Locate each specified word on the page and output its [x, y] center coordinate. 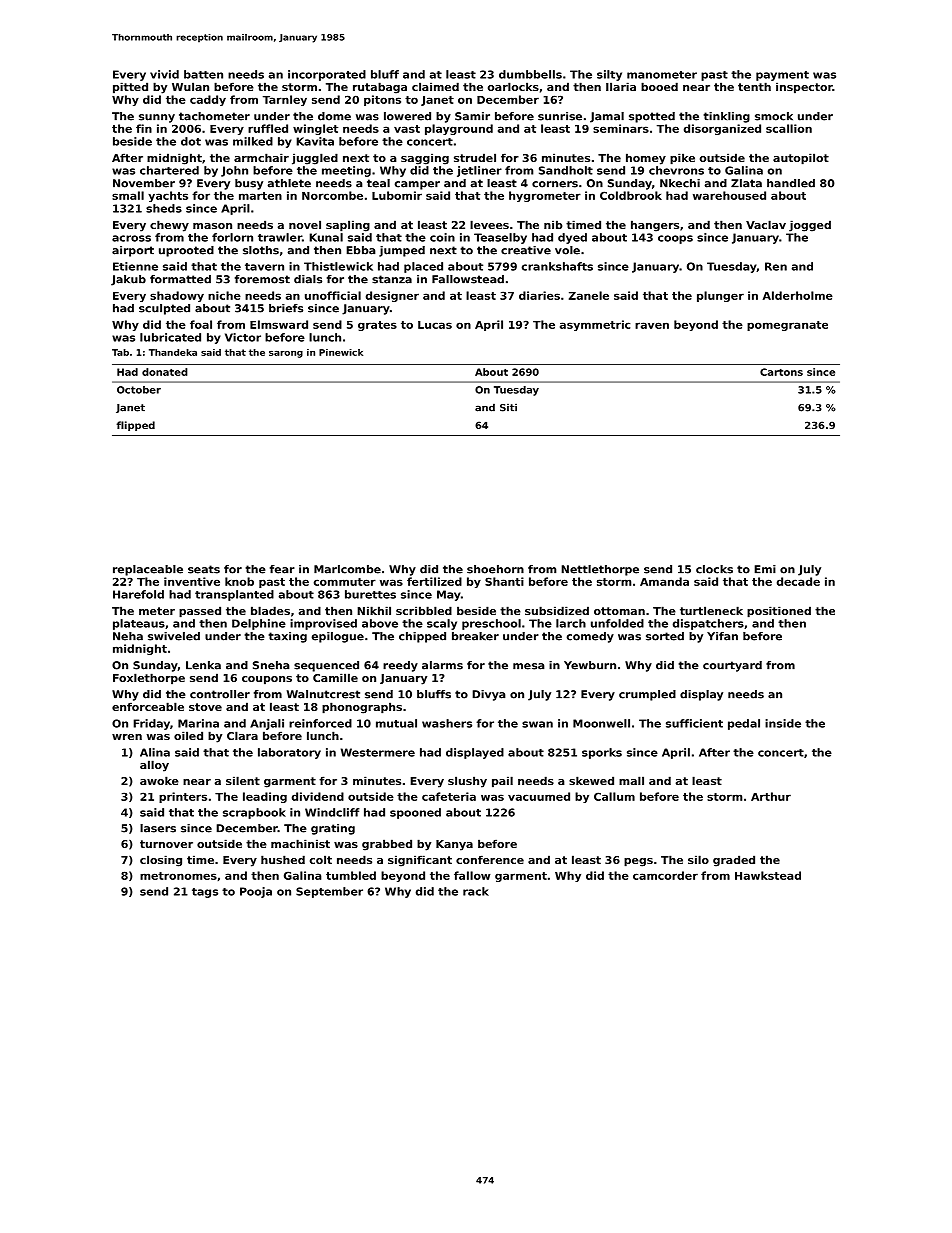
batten [203, 74]
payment [782, 76]
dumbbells [530, 74]
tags [205, 893]
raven [652, 325]
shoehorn [495, 569]
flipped [135, 426]
